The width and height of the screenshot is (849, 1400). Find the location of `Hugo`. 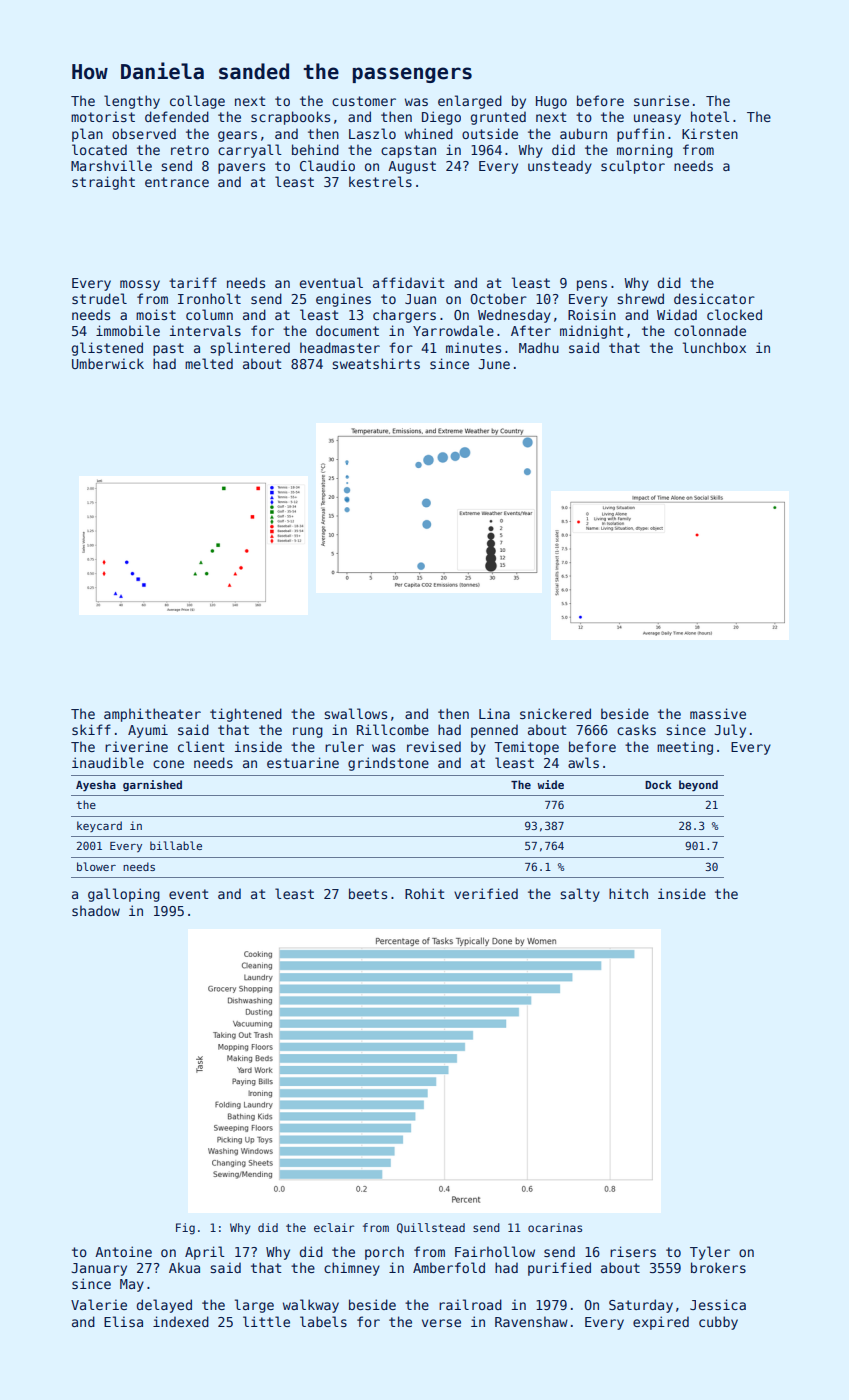

Hugo is located at coordinates (551, 102).
